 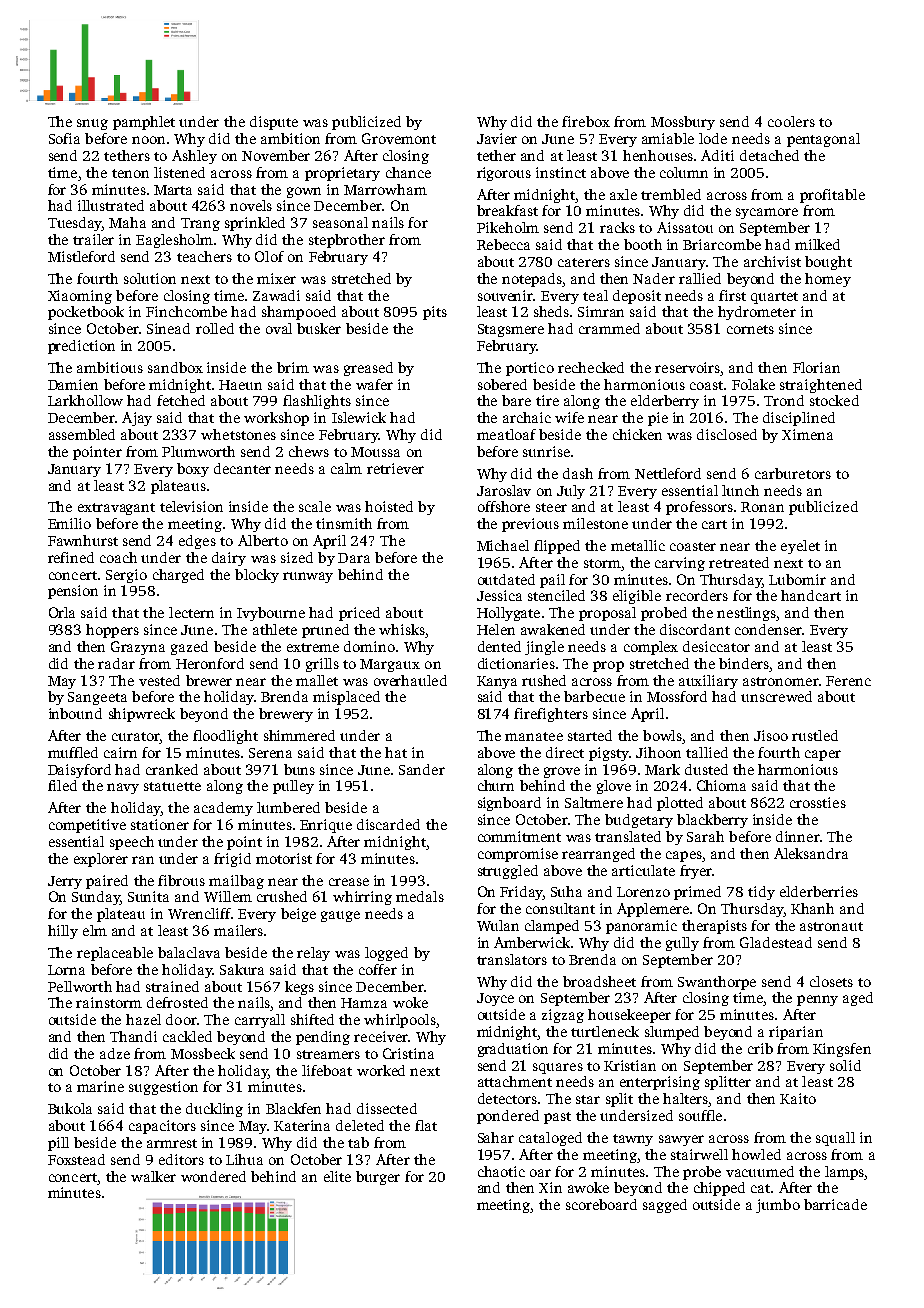 What do you see at coordinates (680, 564) in the screenshot?
I see `carving` at bounding box center [680, 564].
